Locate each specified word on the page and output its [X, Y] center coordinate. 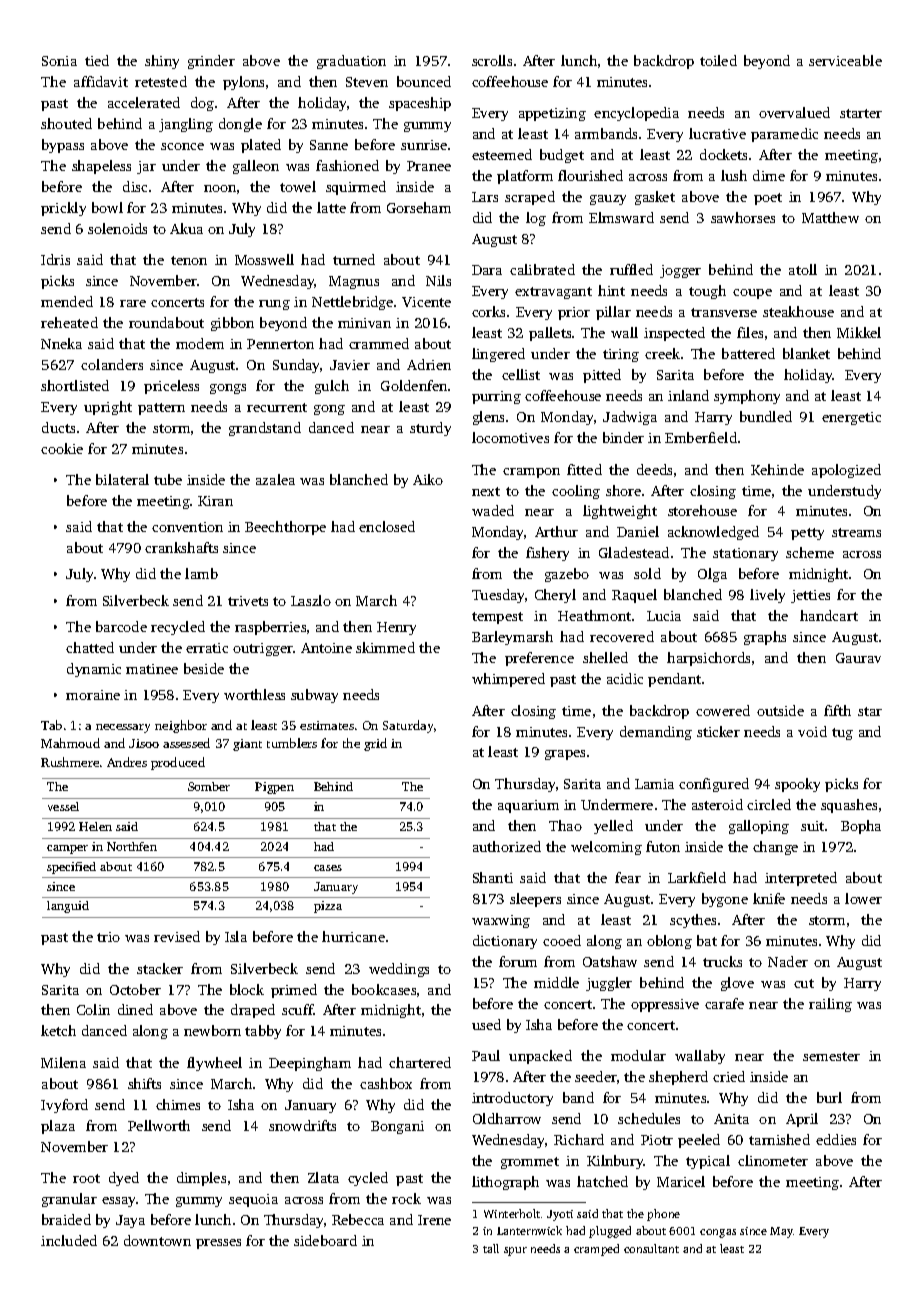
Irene [434, 1220]
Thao [565, 825]
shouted [66, 123]
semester [831, 1056]
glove [737, 984]
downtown [157, 1240]
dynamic [94, 670]
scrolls [492, 60]
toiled [718, 60]
